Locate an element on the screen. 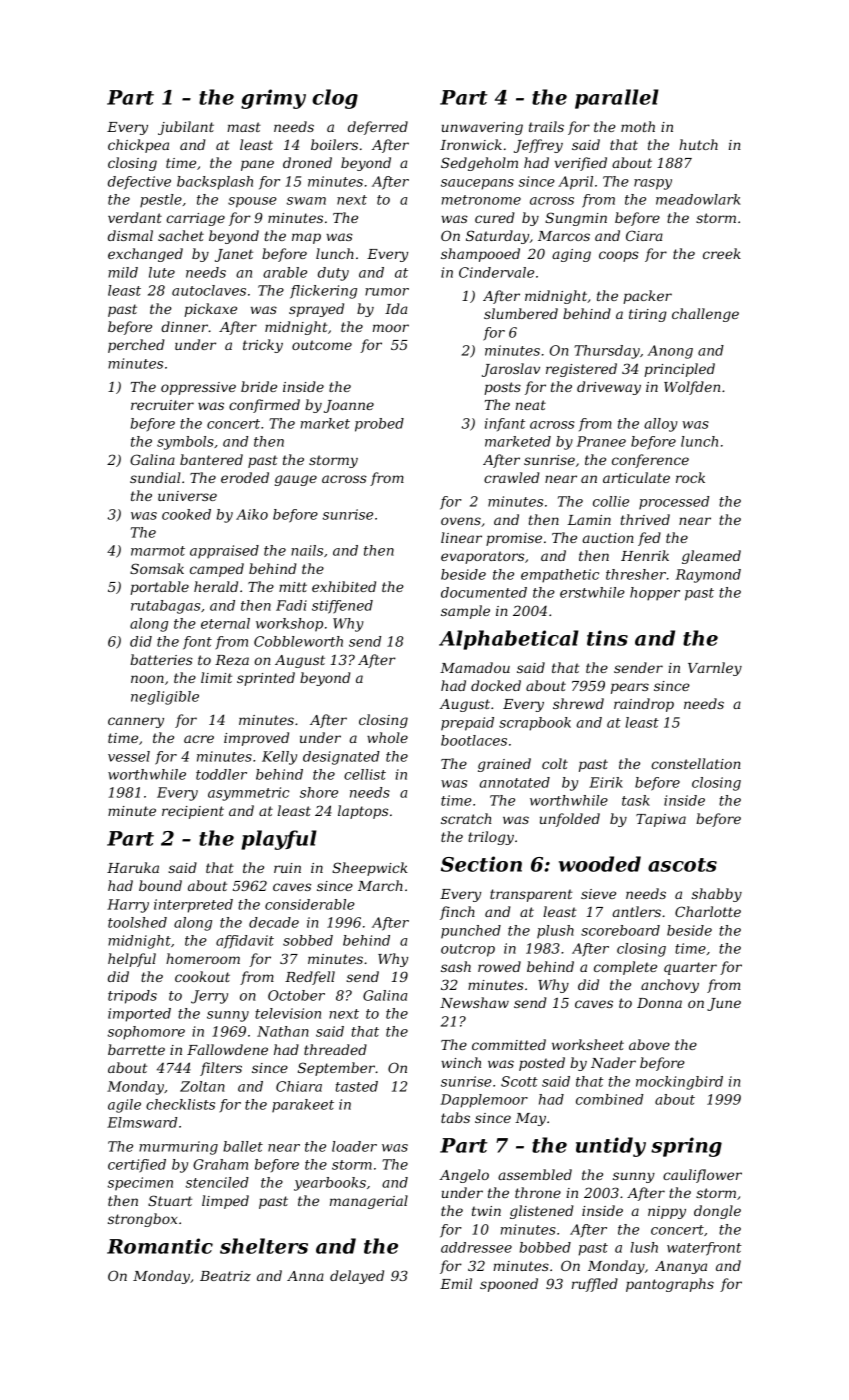  ovens is located at coordinates (461, 521).
